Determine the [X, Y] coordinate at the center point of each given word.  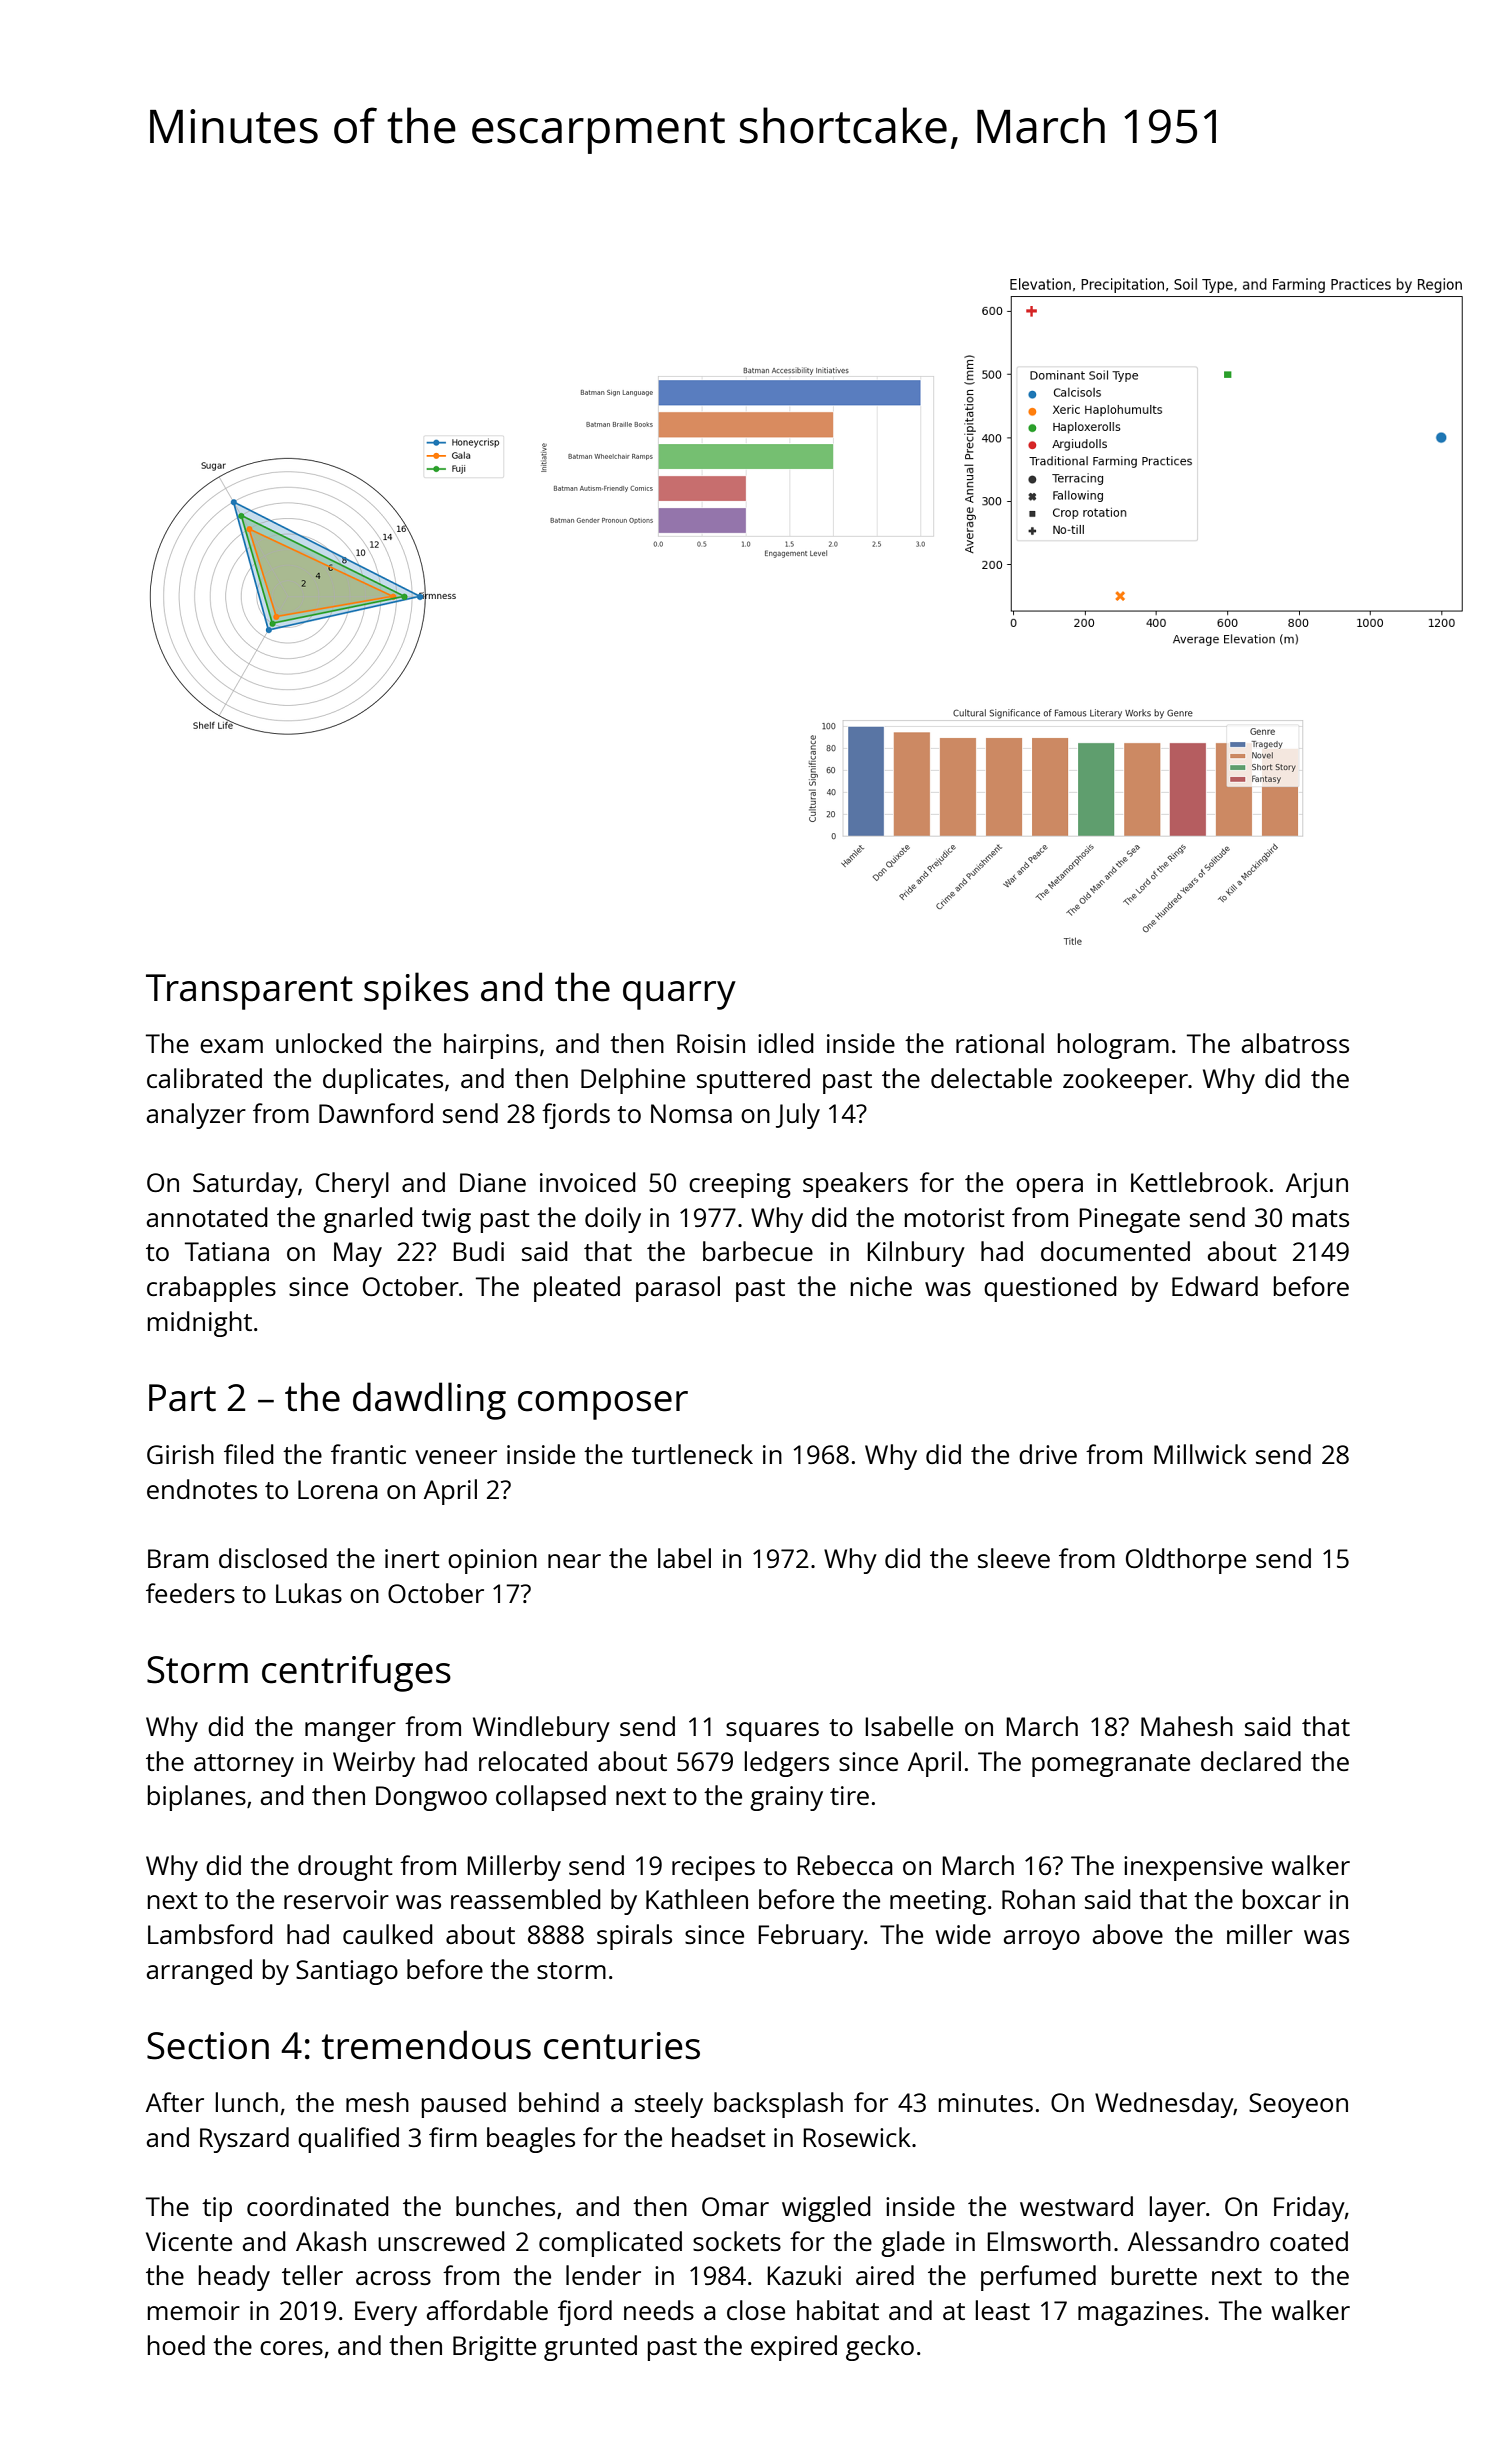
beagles [531, 2140]
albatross [1295, 1043]
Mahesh [1187, 1726]
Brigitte [494, 2348]
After [175, 2102]
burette [1154, 2275]
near [574, 1561]
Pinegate [1129, 1220]
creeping [740, 1185]
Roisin [711, 1043]
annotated [207, 1217]
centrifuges [356, 1673]
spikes [416, 991]
